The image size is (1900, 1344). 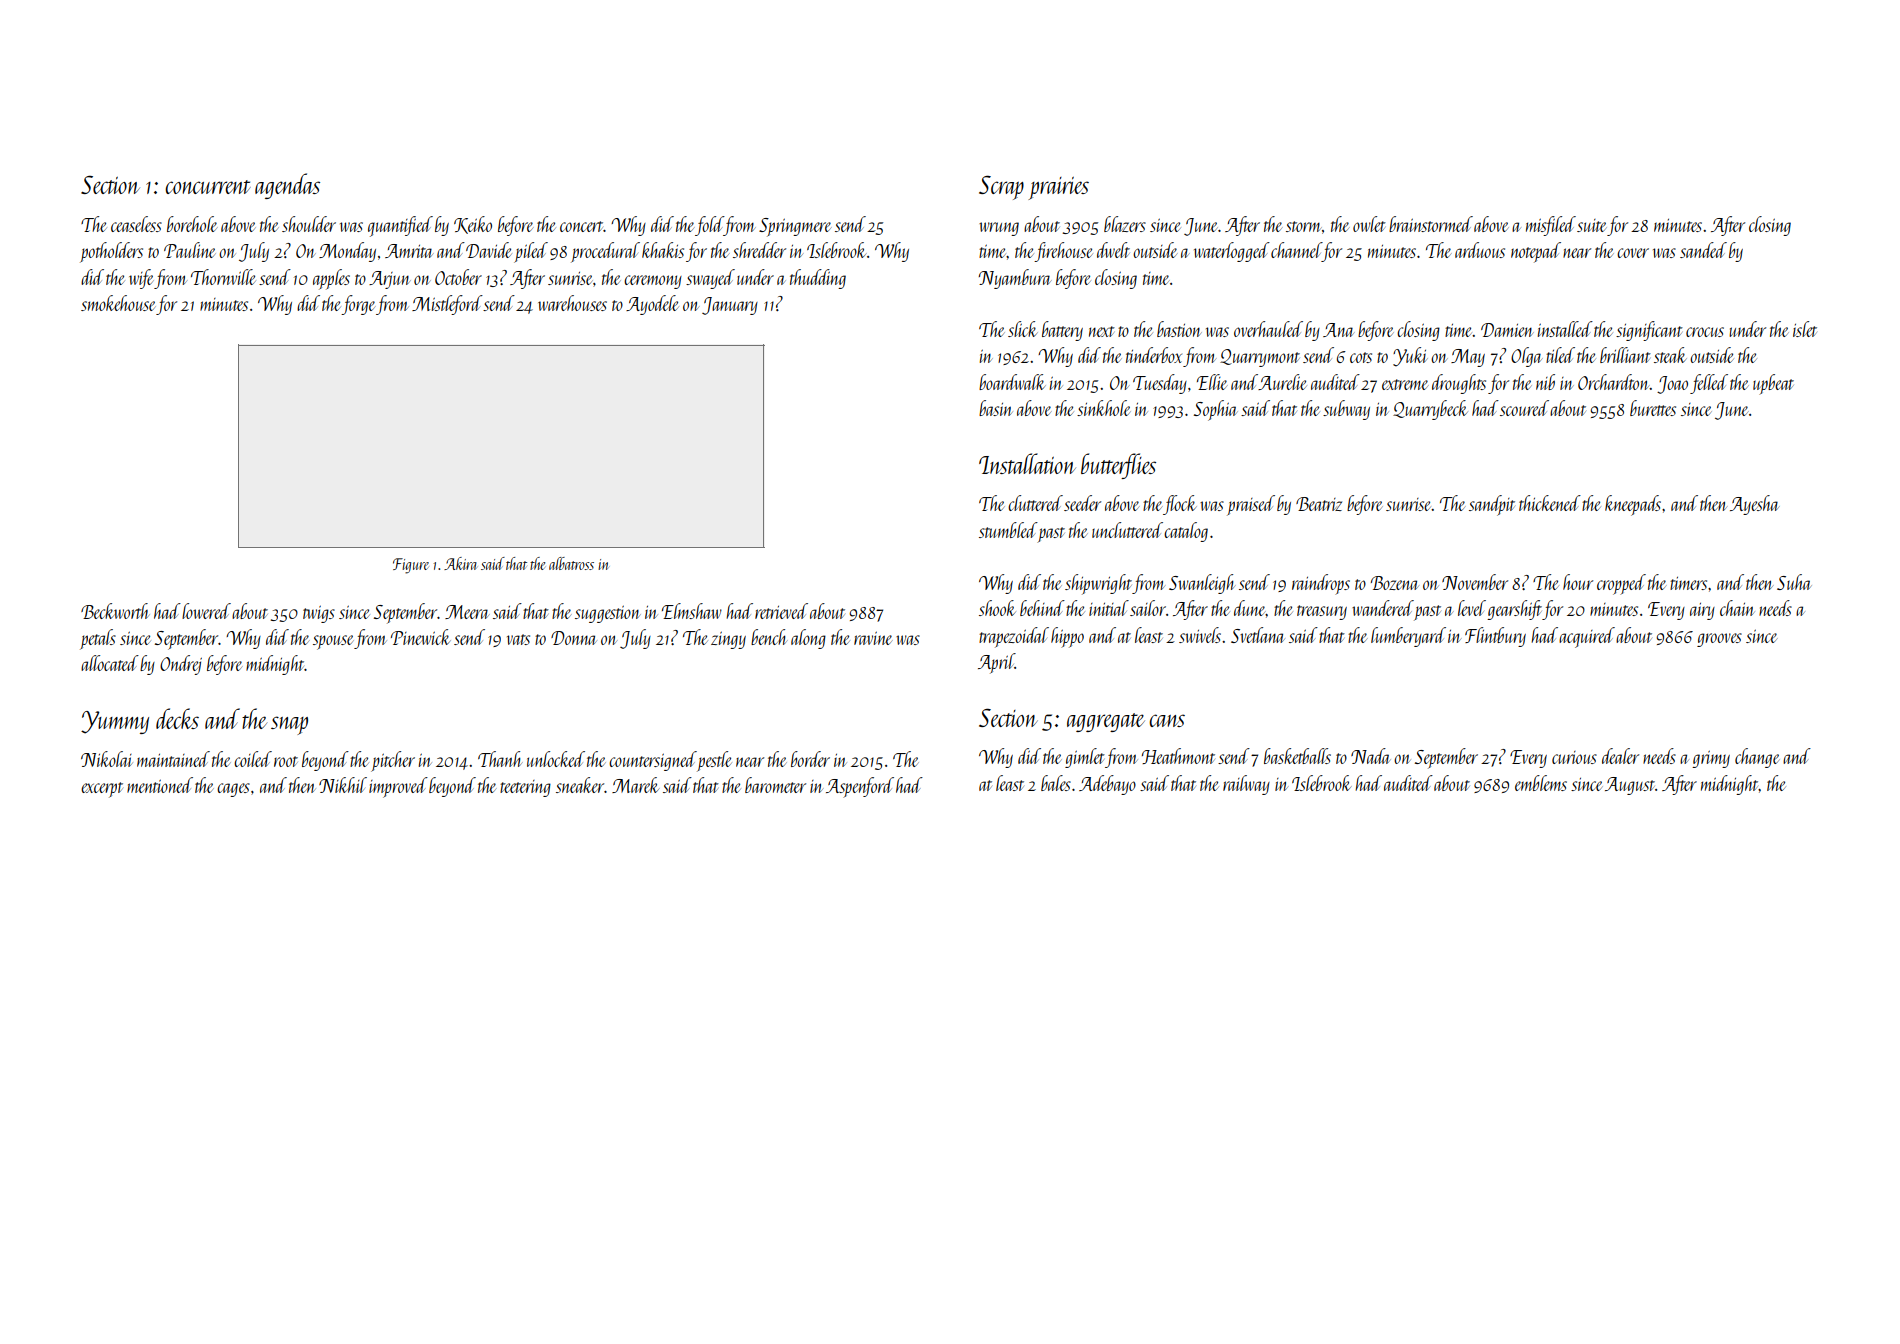 I want to click on albatross, so click(x=571, y=563).
